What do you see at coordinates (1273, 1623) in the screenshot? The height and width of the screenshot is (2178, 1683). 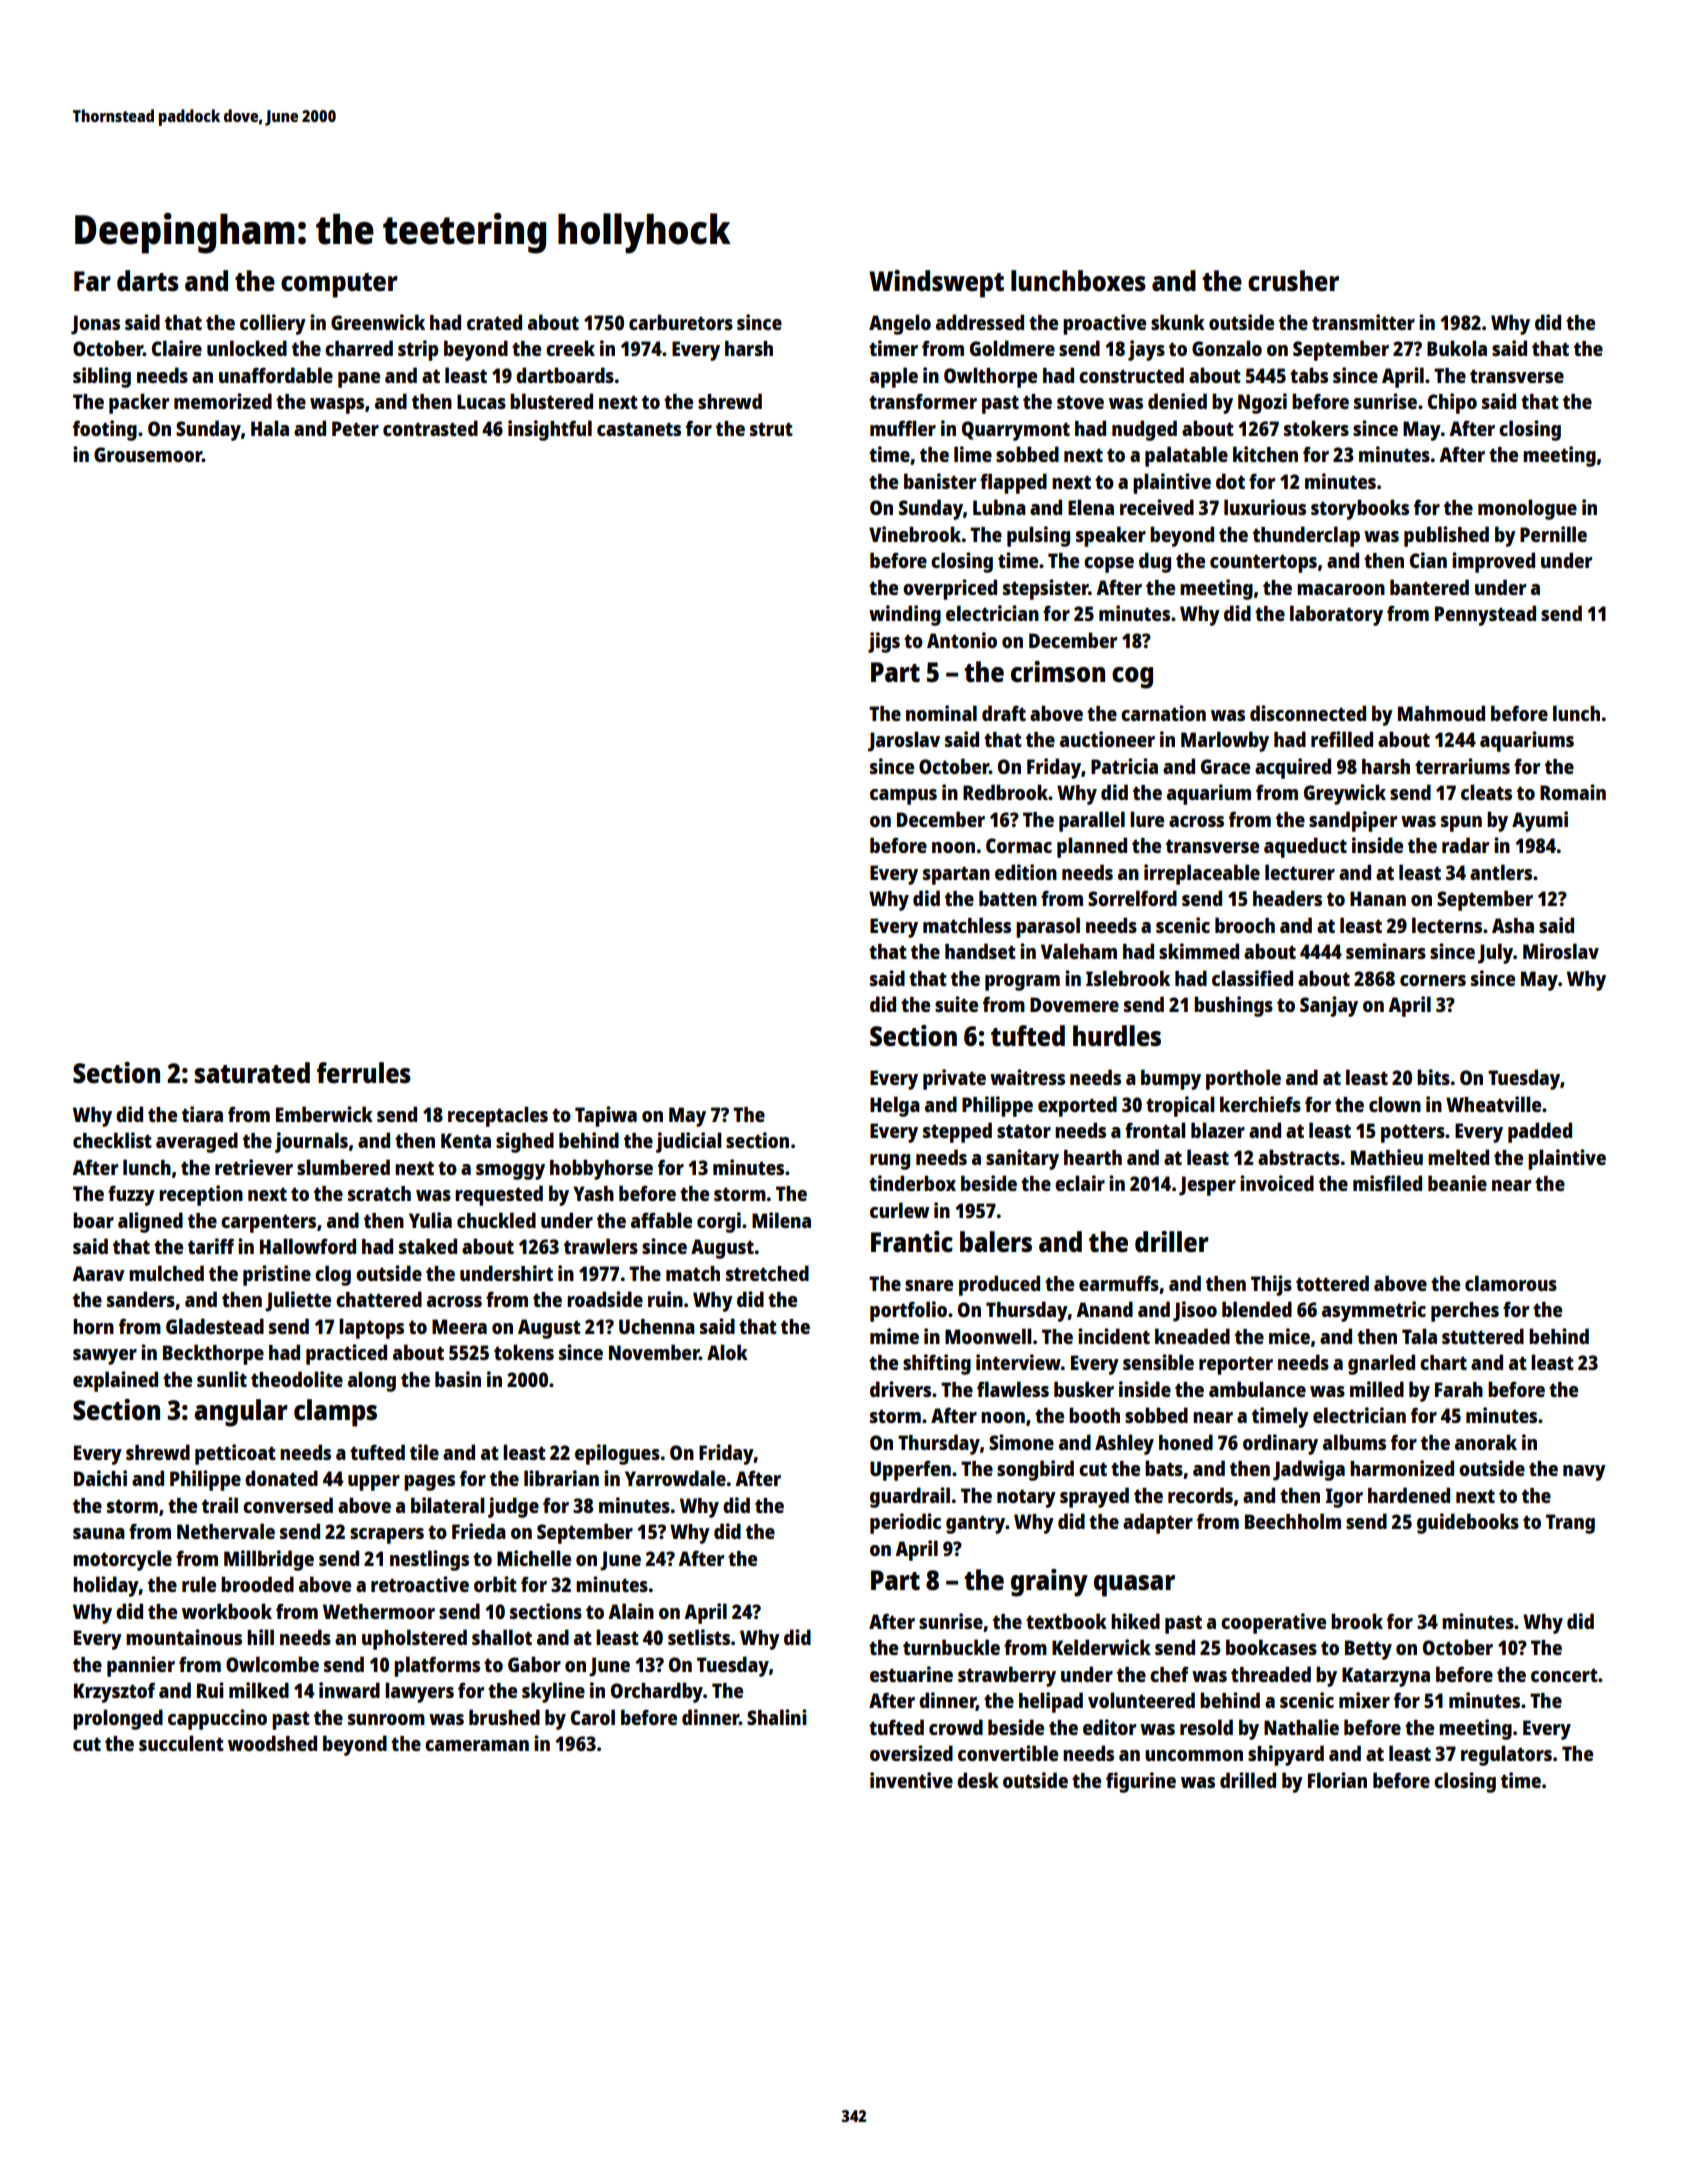 I see `cooperative` at bounding box center [1273, 1623].
